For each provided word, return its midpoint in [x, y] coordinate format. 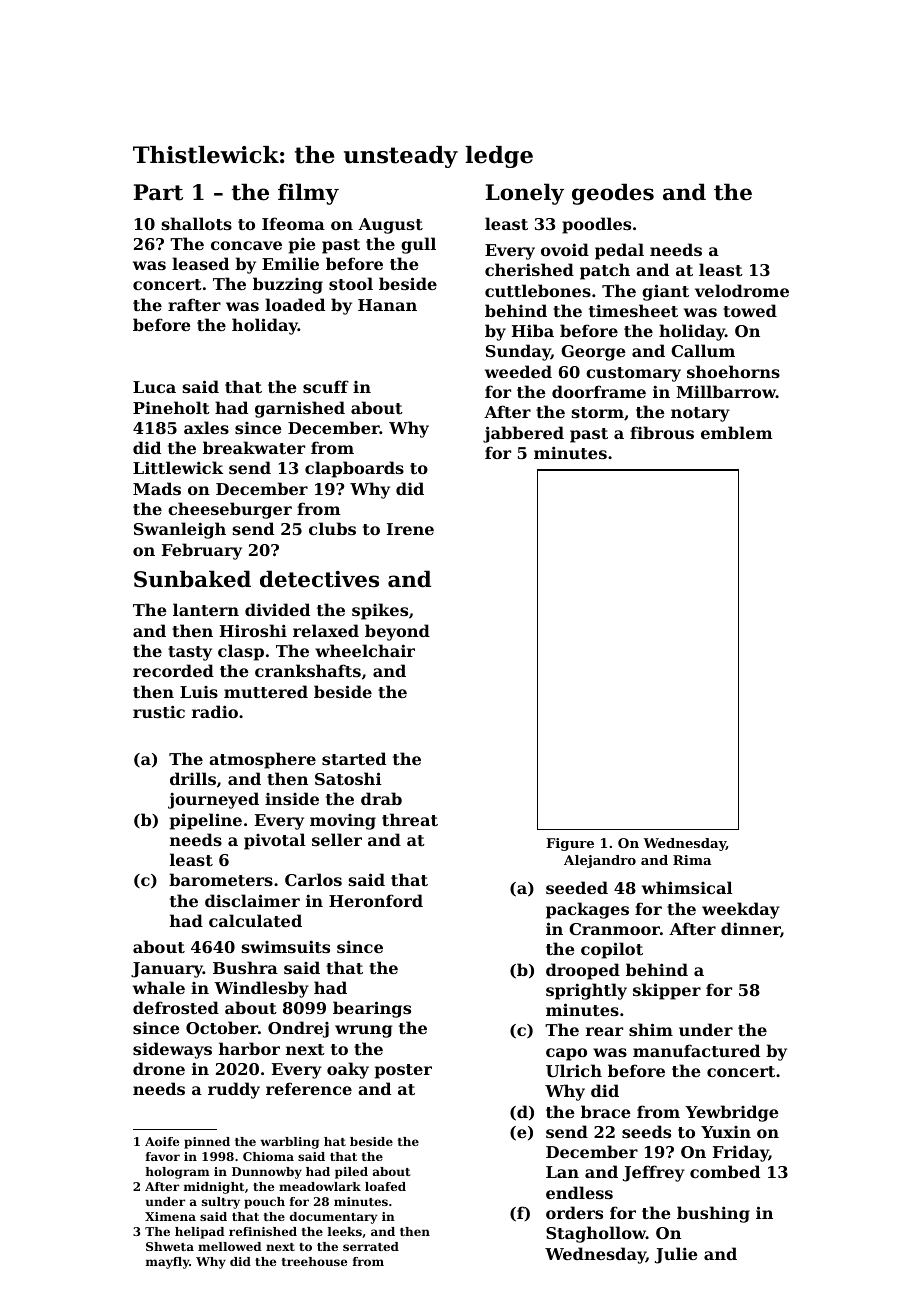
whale [159, 987]
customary [633, 374]
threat [410, 819]
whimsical [687, 887]
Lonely [524, 194]
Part [158, 192]
